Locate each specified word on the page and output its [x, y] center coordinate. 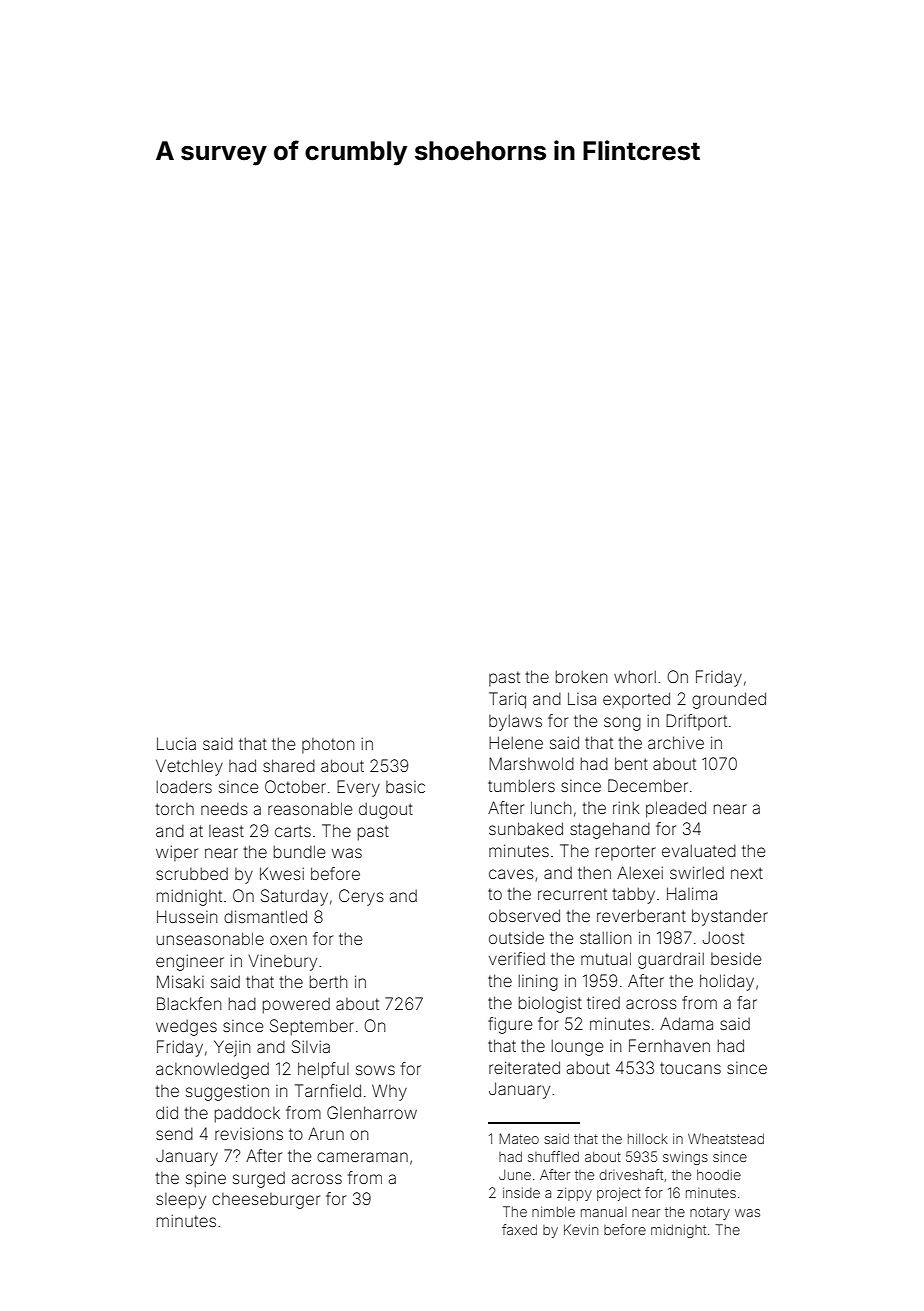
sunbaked [526, 828]
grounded [729, 700]
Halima [692, 893]
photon [328, 745]
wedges [186, 1028]
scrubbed [192, 873]
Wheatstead [726, 1138]
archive [676, 742]
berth [328, 981]
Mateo [519, 1138]
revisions [249, 1133]
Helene [516, 742]
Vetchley [189, 767]
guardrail [671, 960]
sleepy [181, 1201]
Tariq [507, 700]
